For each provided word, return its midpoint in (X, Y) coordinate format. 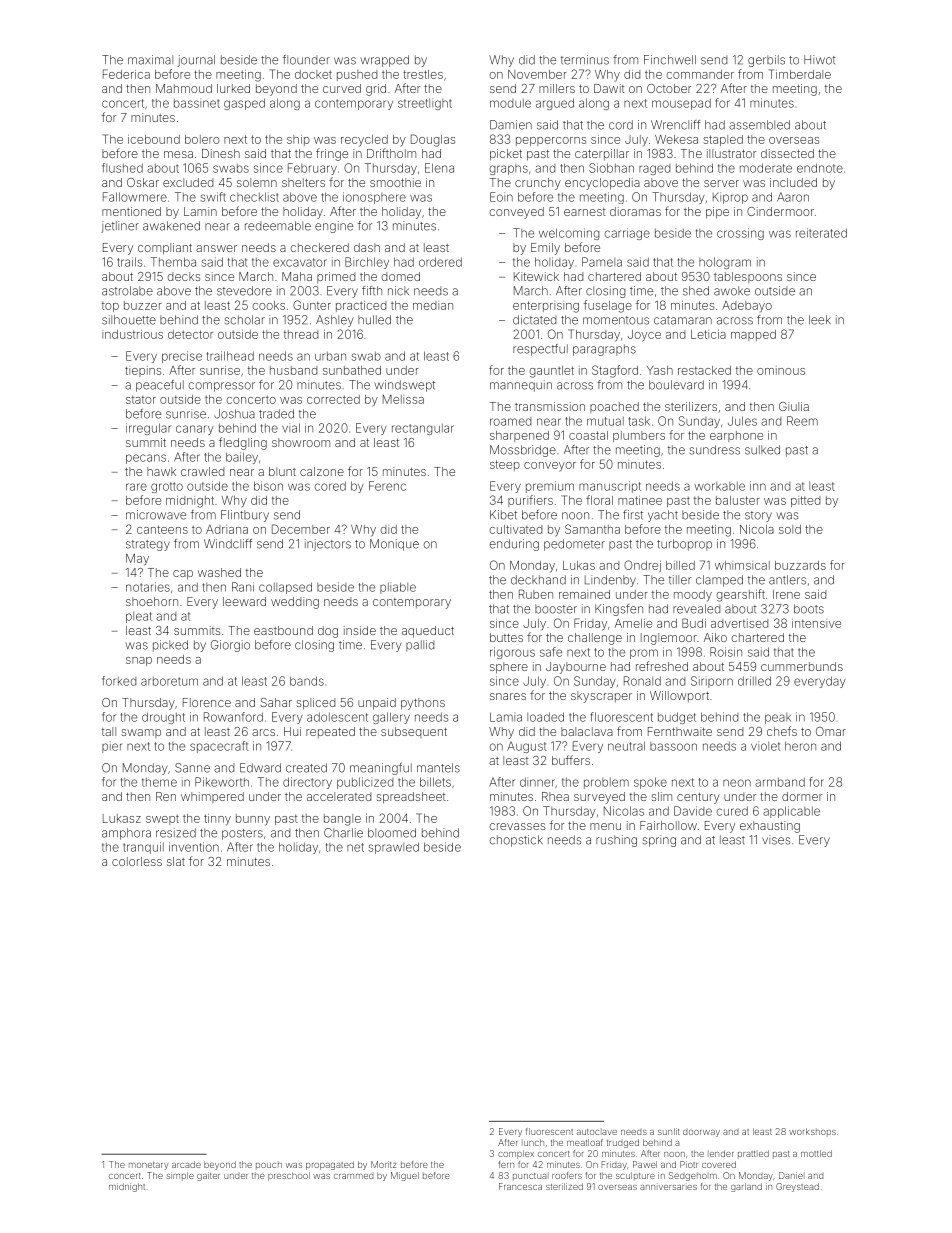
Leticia (708, 334)
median (433, 305)
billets (435, 782)
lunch (533, 1142)
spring (659, 841)
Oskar (143, 182)
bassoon (673, 746)
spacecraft (219, 747)
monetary (149, 1166)
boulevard (676, 385)
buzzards (800, 565)
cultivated (515, 529)
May (137, 559)
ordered (440, 262)
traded (276, 414)
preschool (289, 1176)
